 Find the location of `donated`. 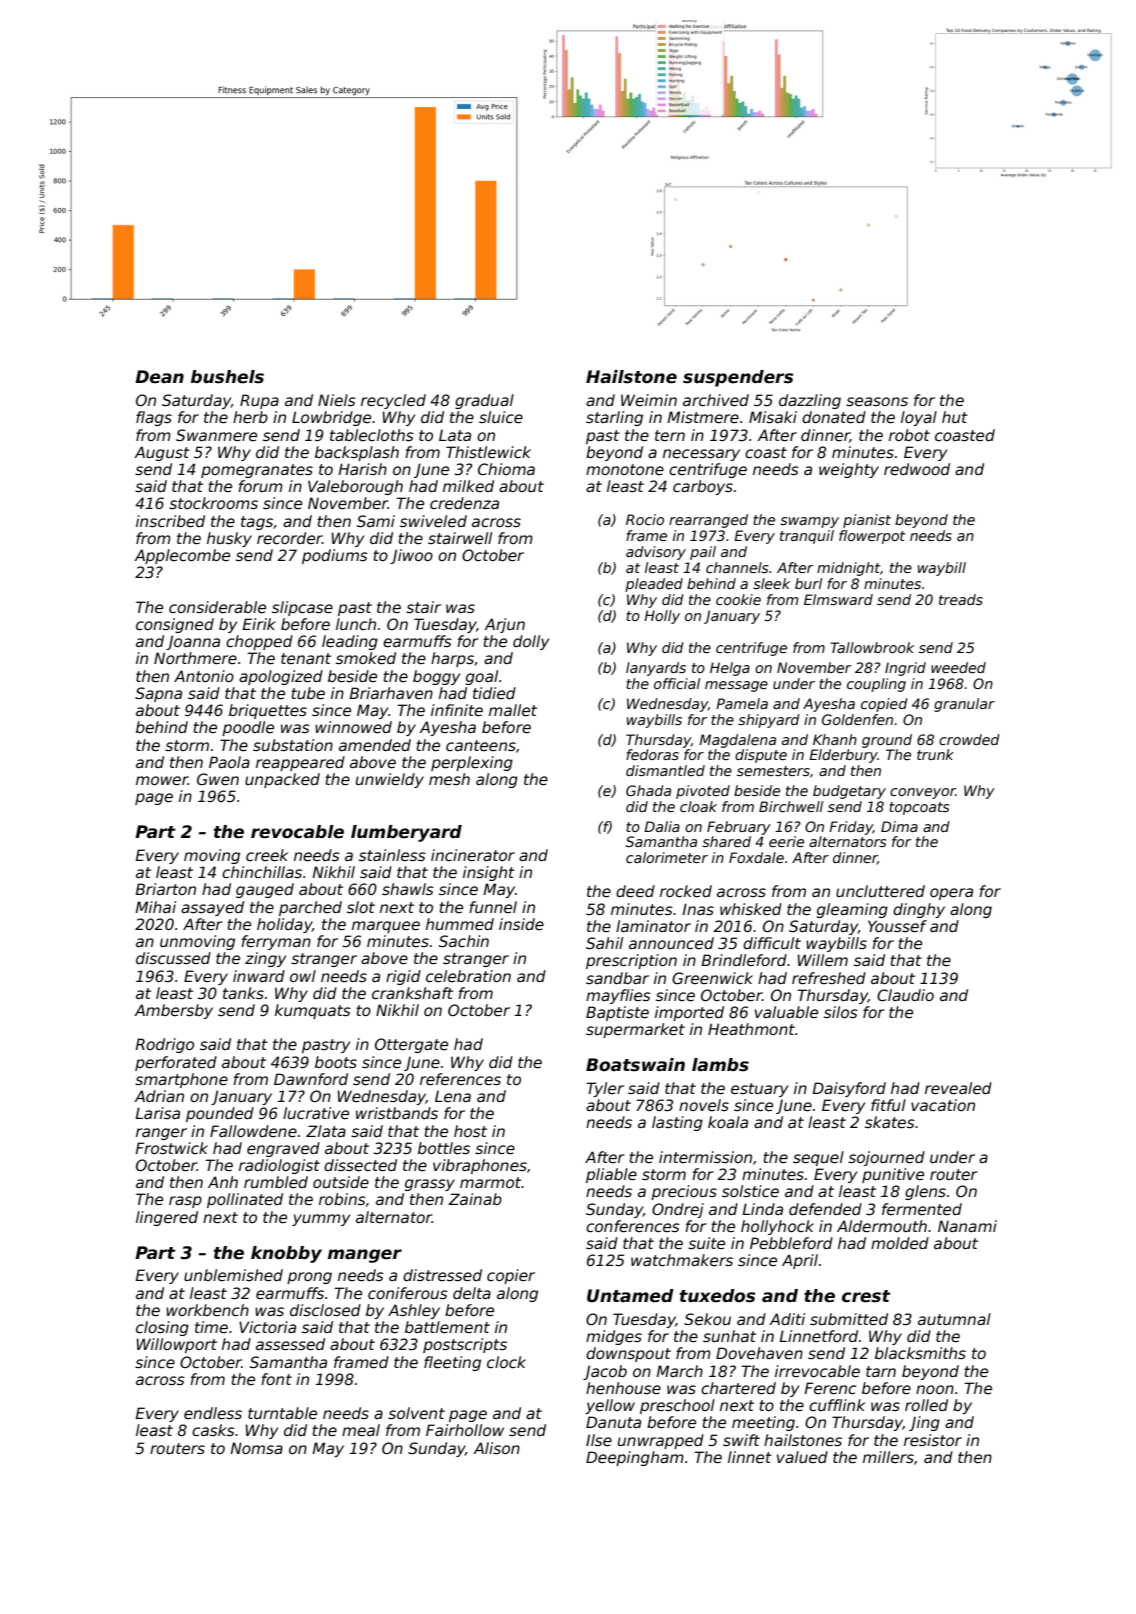

donated is located at coordinates (834, 417).
